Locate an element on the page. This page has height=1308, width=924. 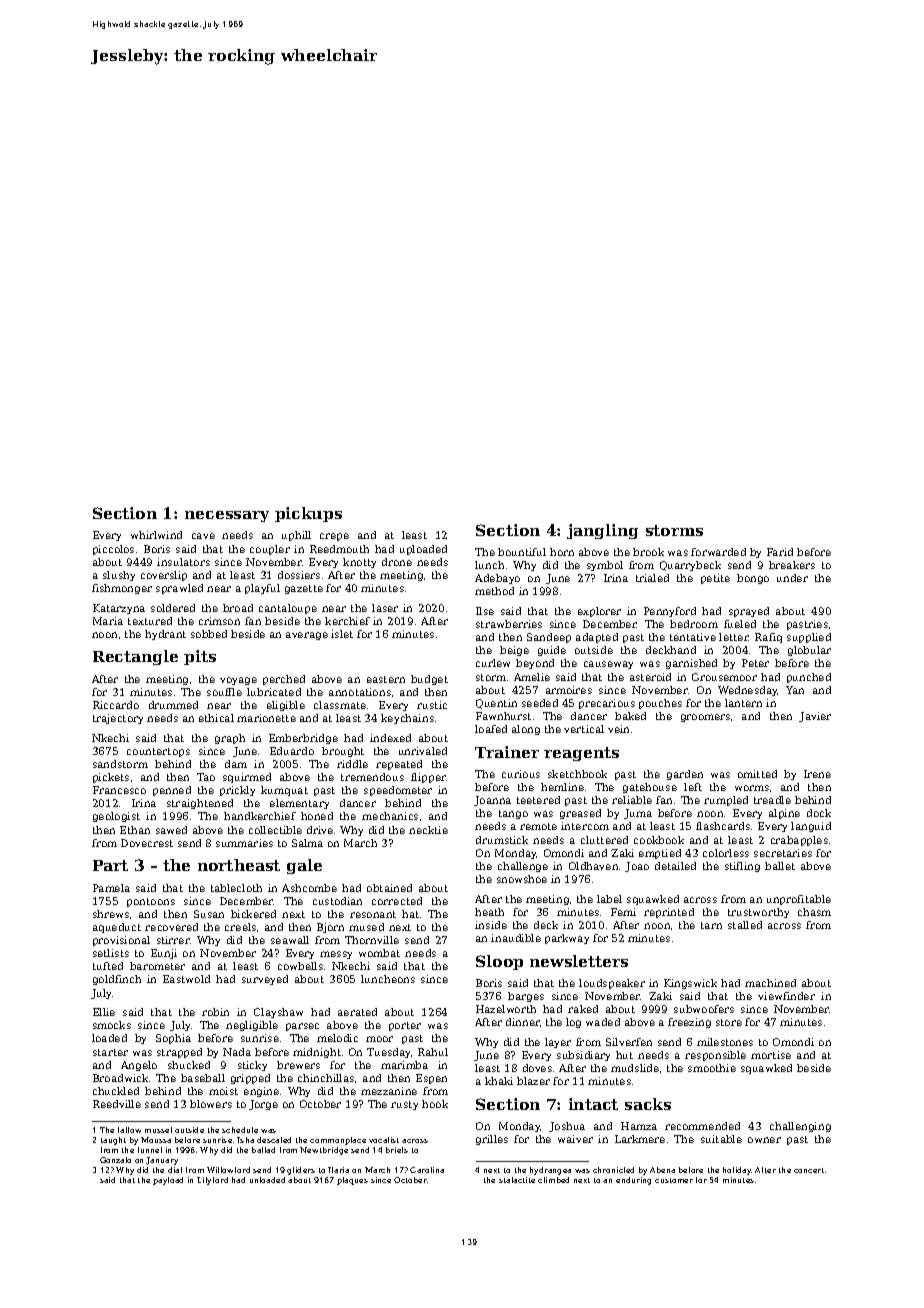
gale is located at coordinates (304, 866).
